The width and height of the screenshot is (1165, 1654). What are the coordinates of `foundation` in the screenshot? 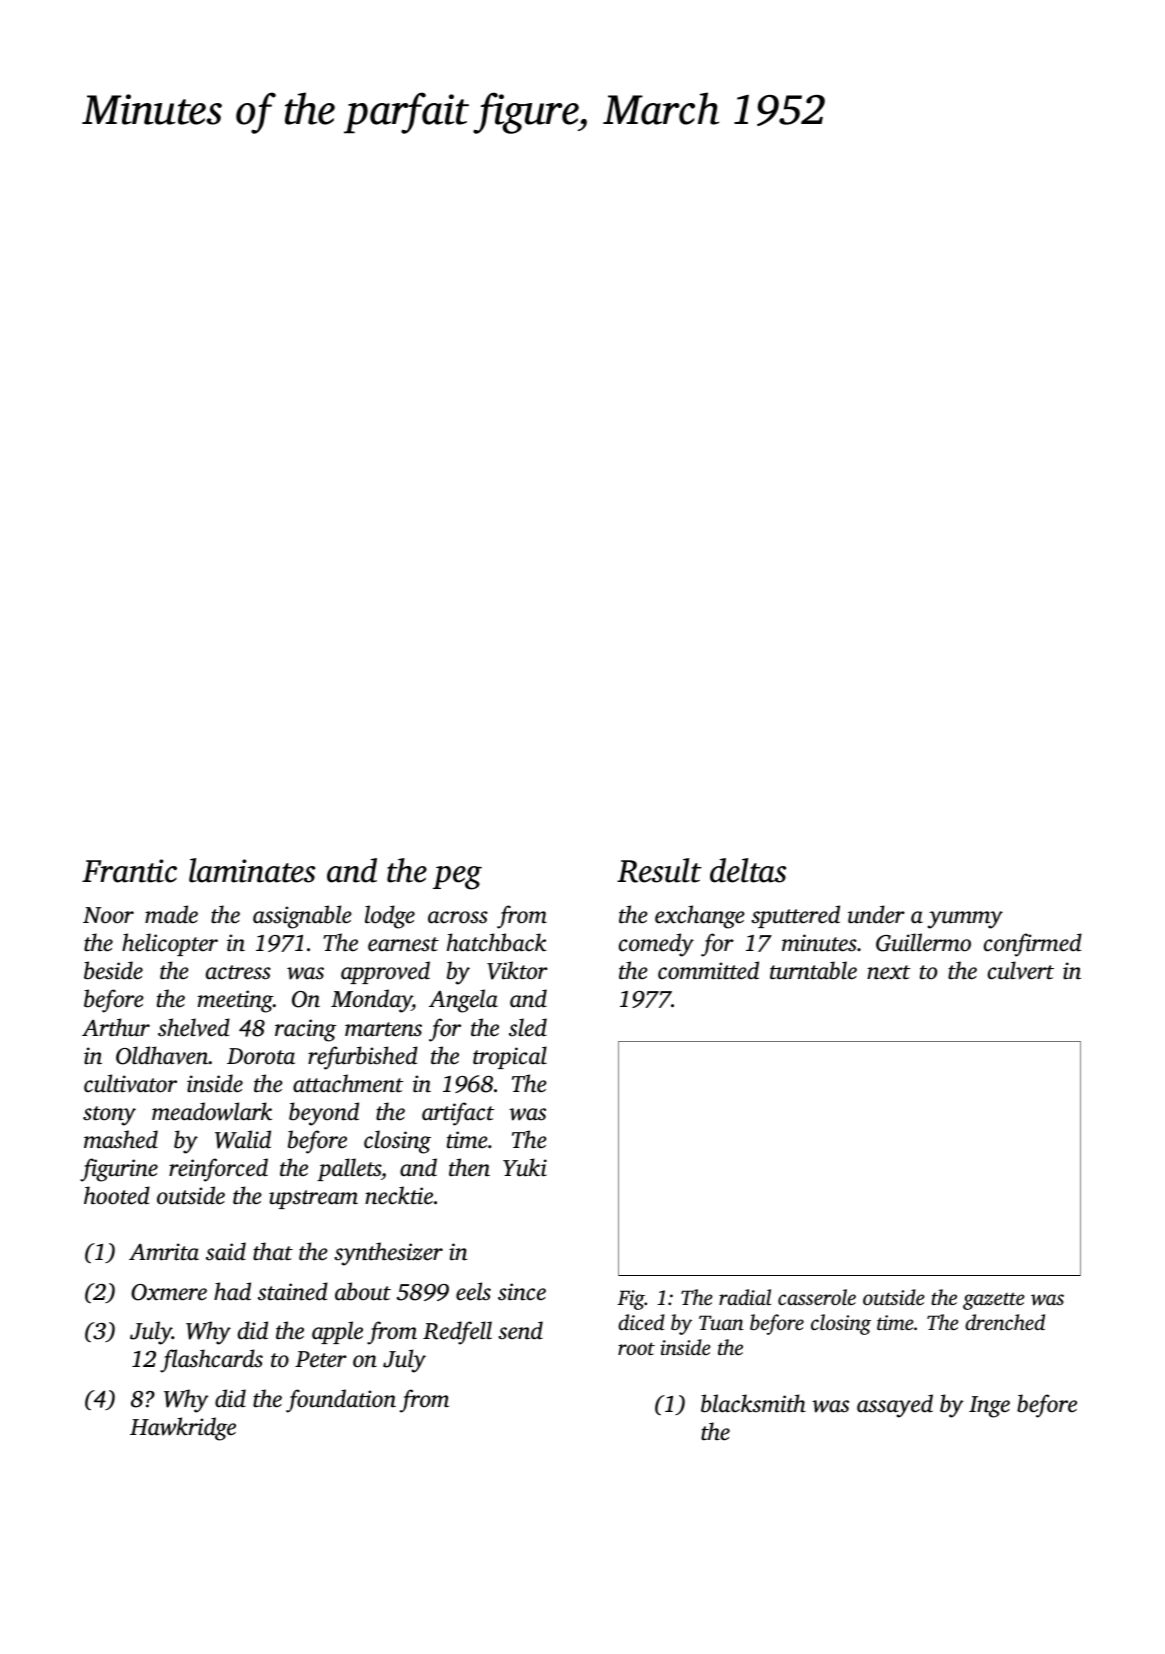 It's located at (341, 1401).
